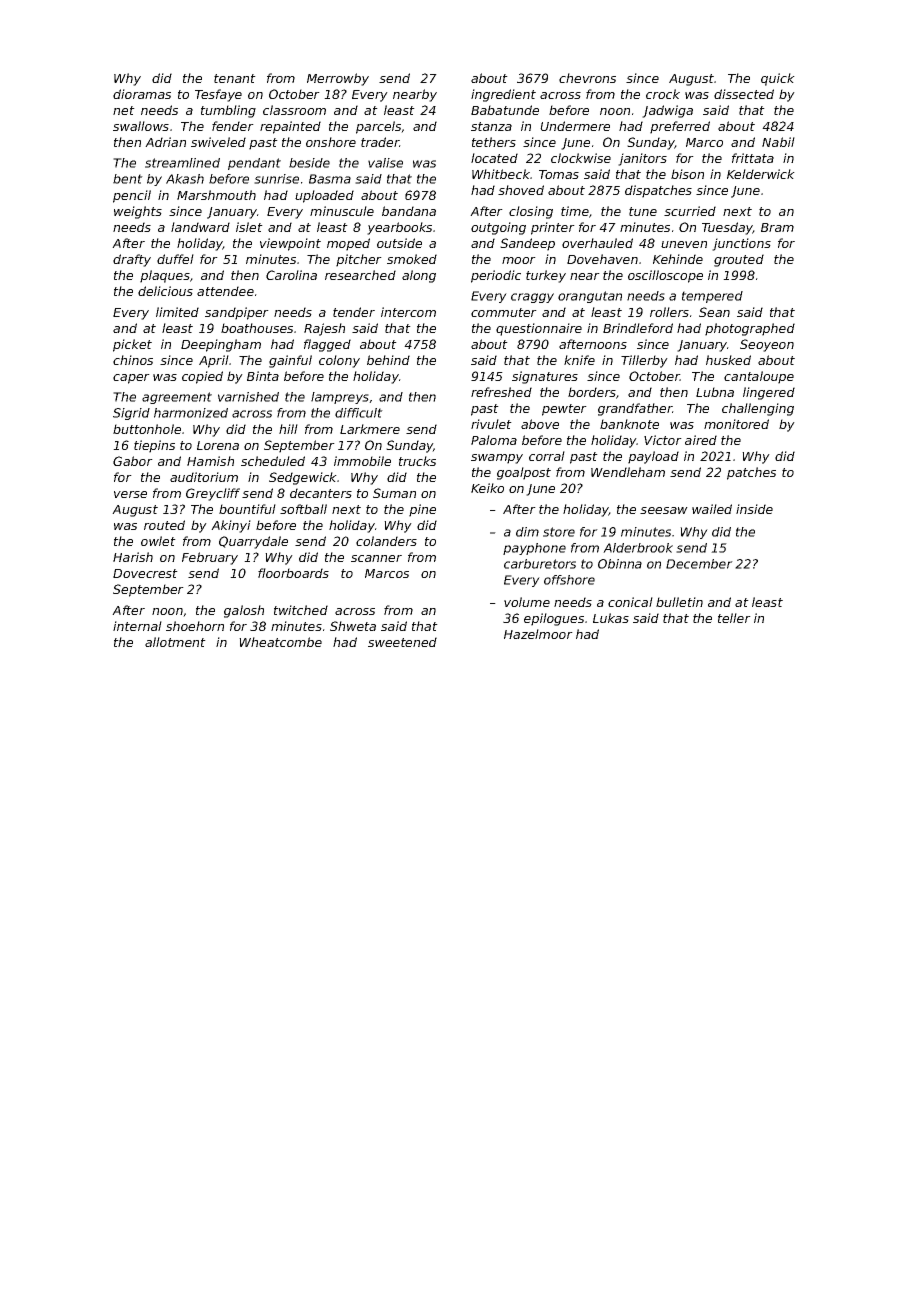 This screenshot has height=1316, width=908. Describe the element at coordinates (141, 126) in the screenshot. I see `swallows` at that location.
